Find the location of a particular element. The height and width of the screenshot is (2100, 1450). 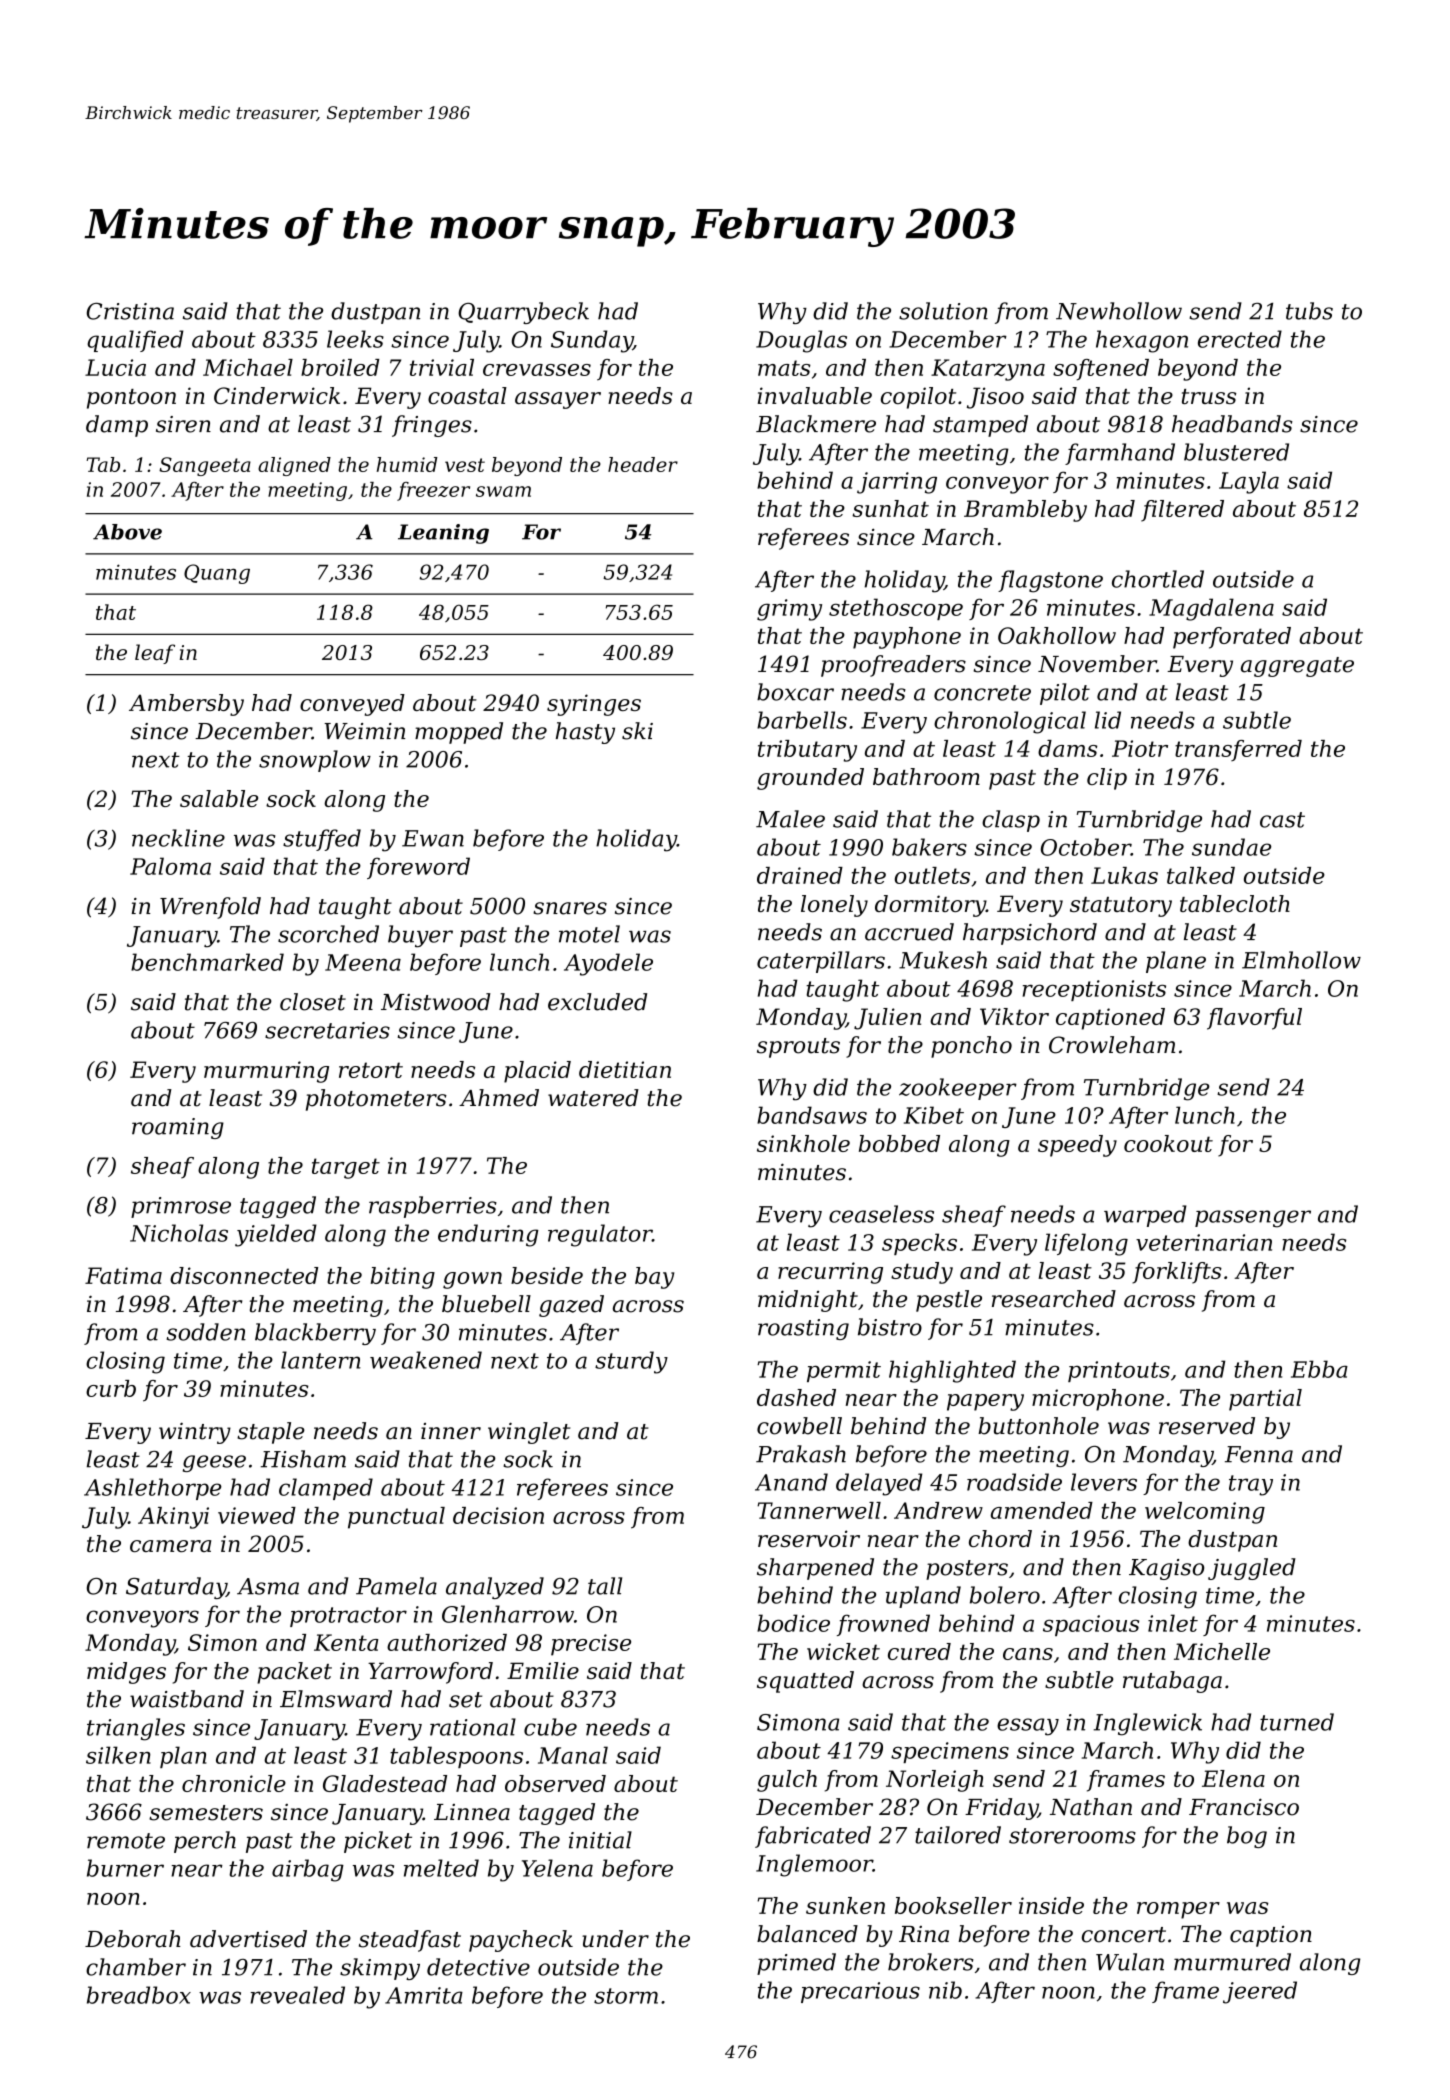

remote is located at coordinates (126, 1841).
